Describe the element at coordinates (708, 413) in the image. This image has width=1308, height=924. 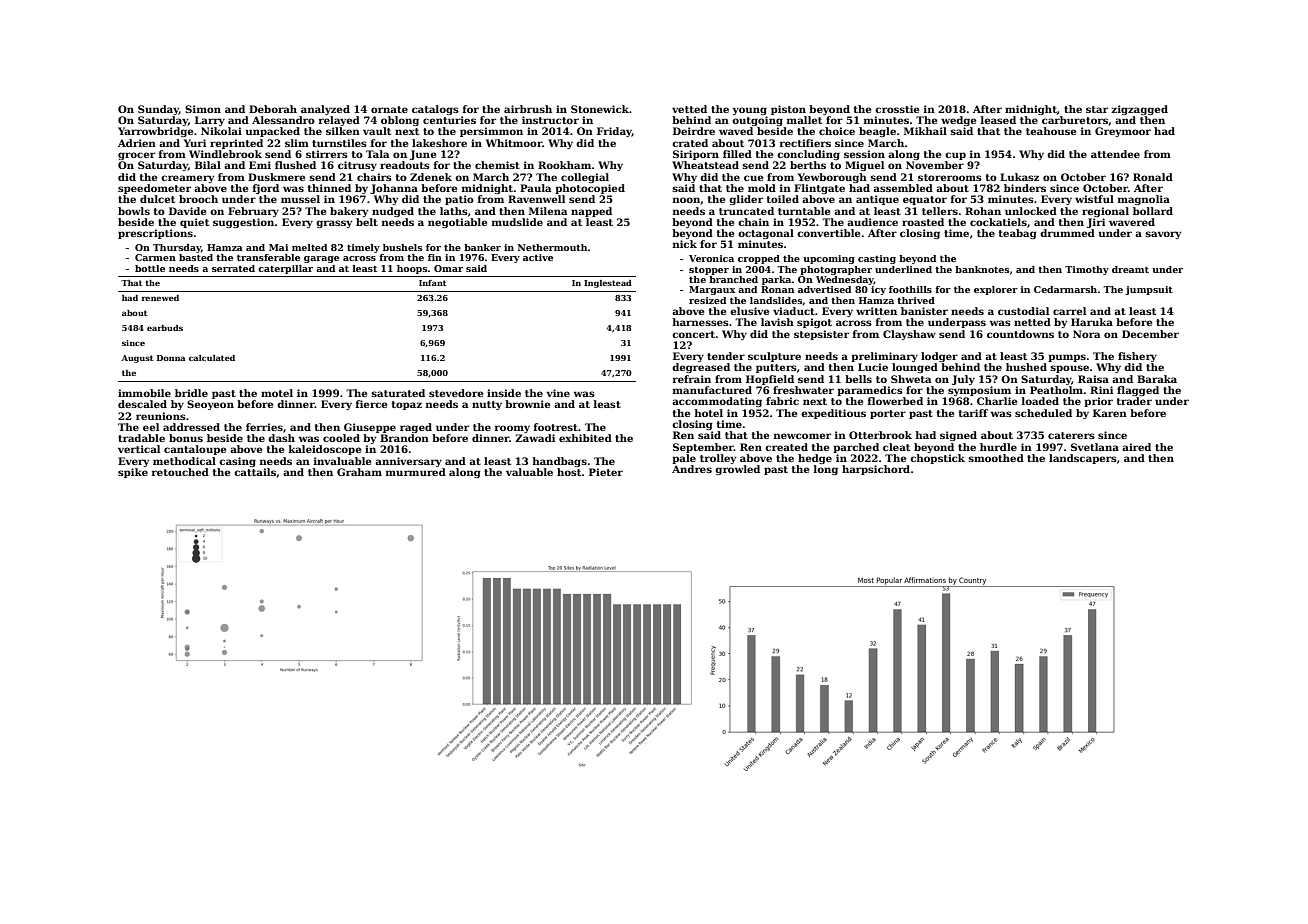
I see `hotel` at that location.
